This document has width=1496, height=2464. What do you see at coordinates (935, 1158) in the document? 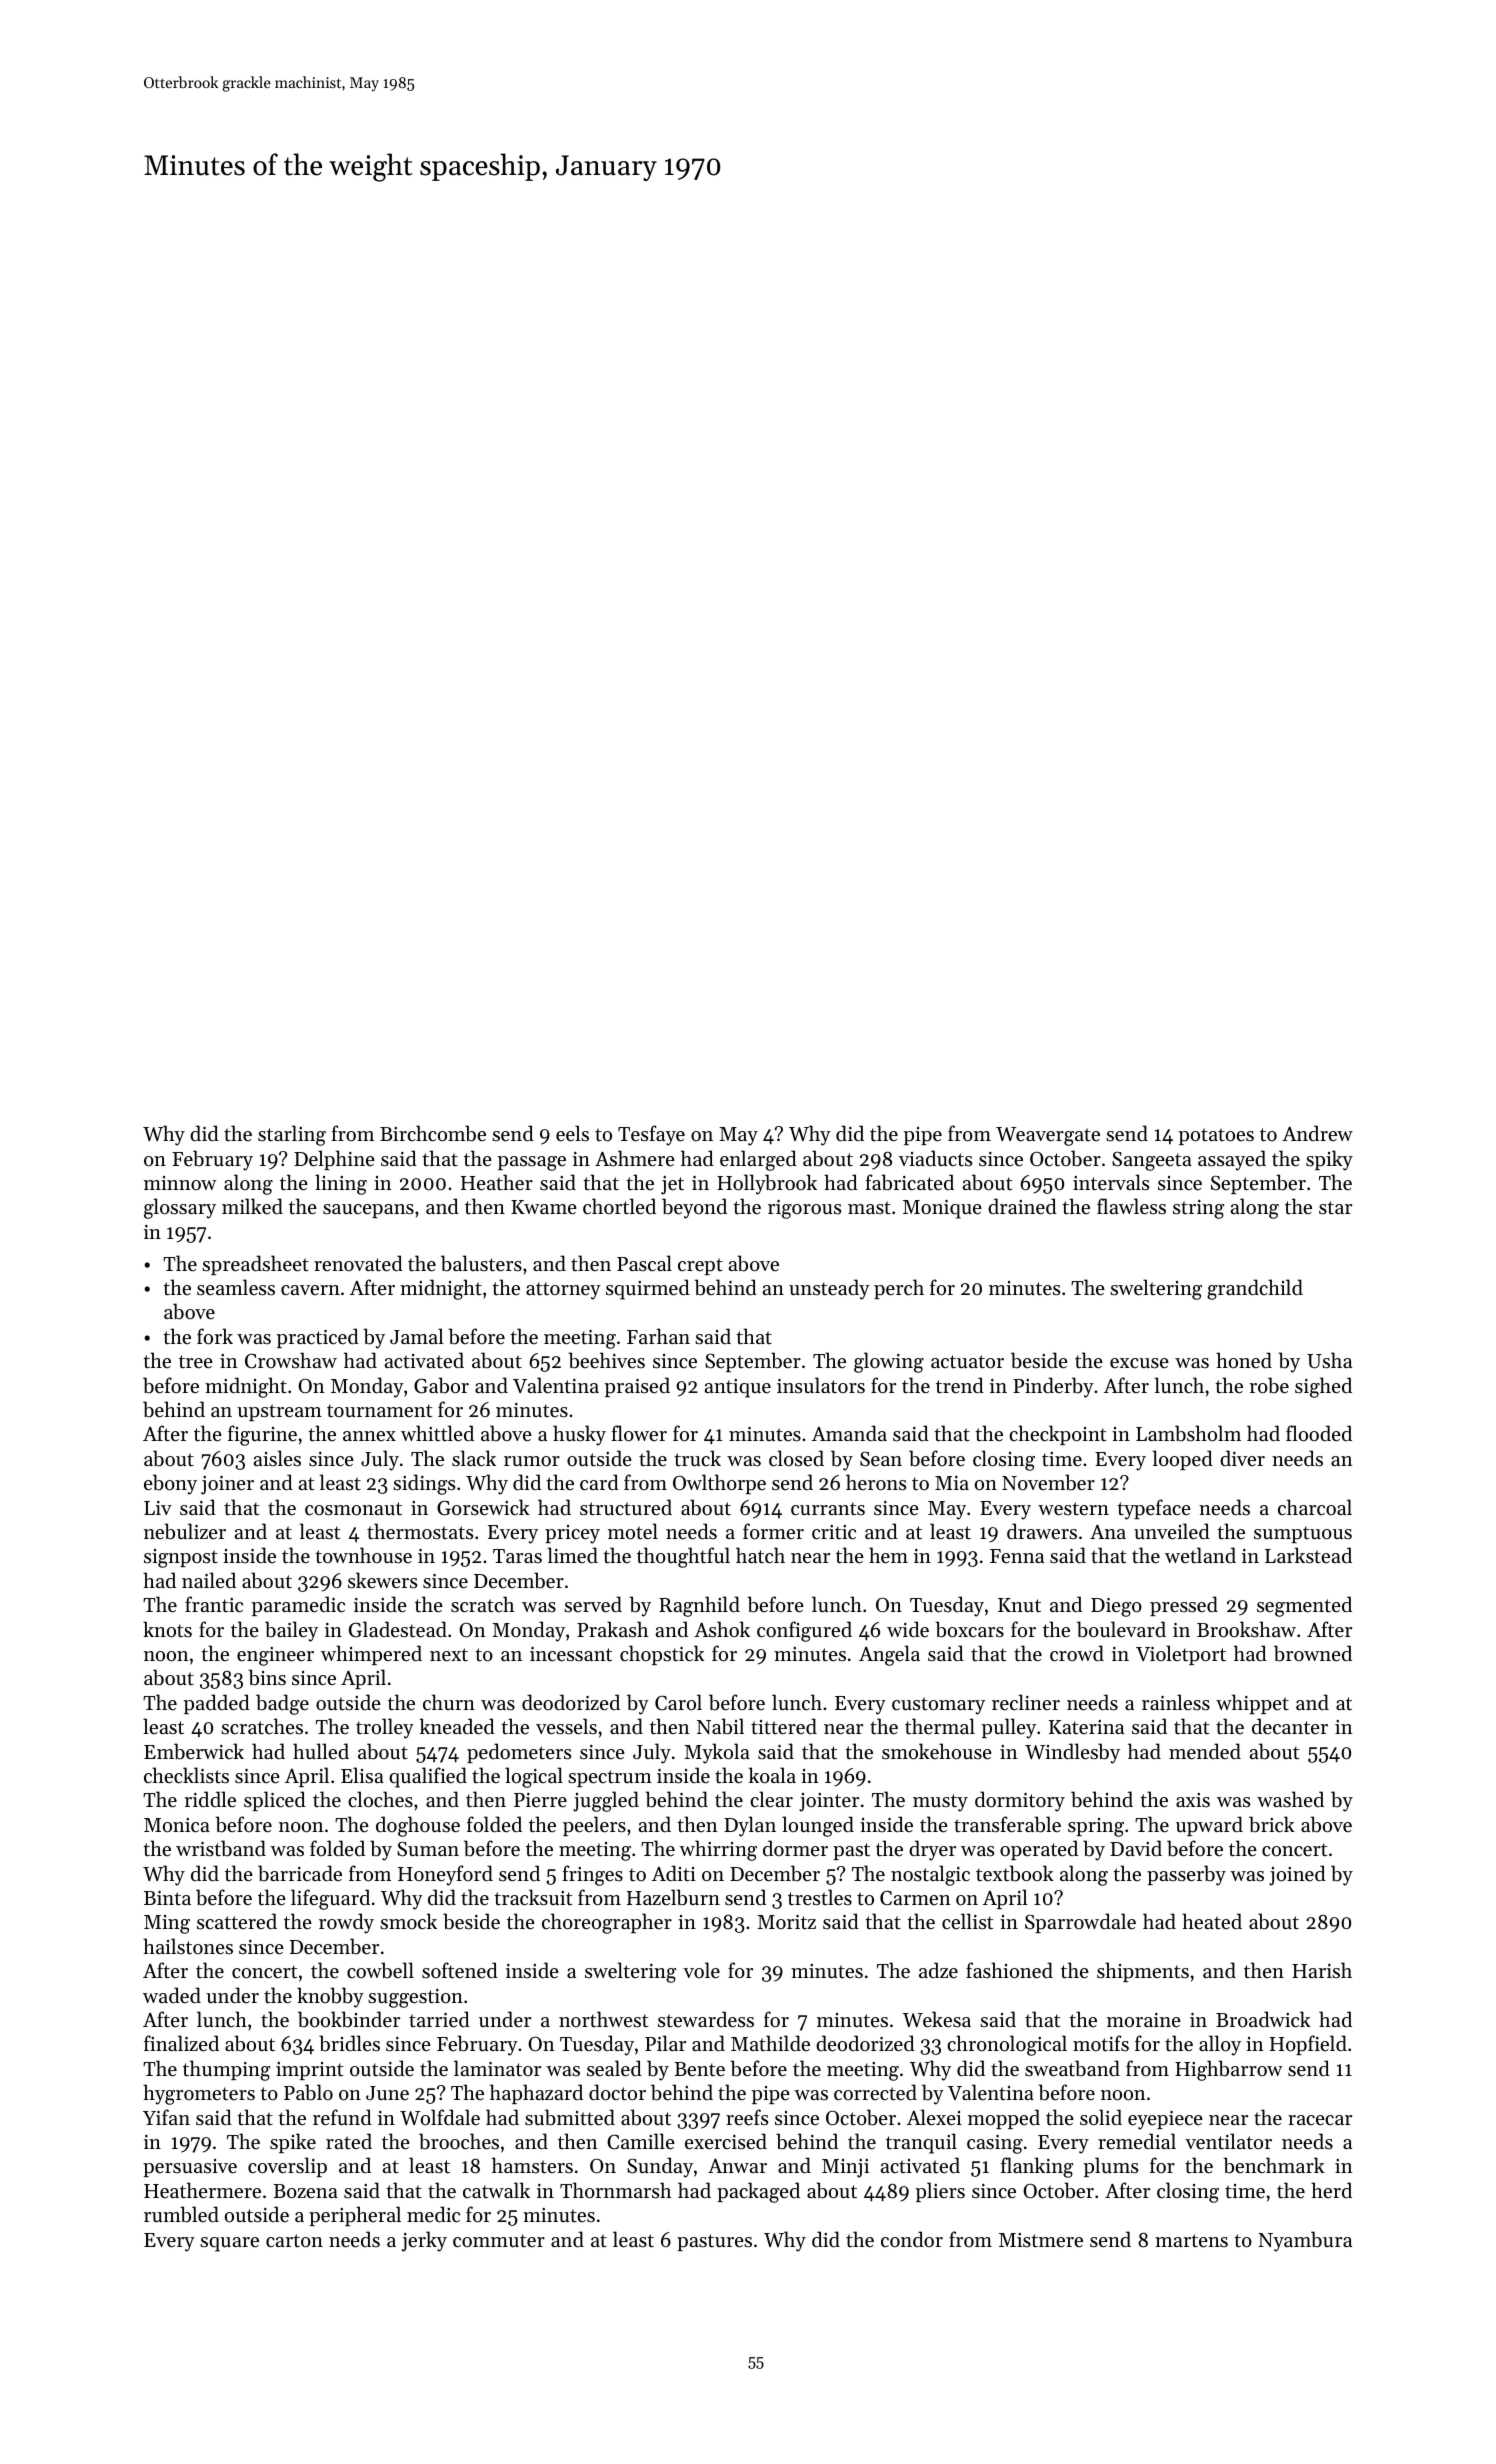
I see `viaducts` at bounding box center [935, 1158].
